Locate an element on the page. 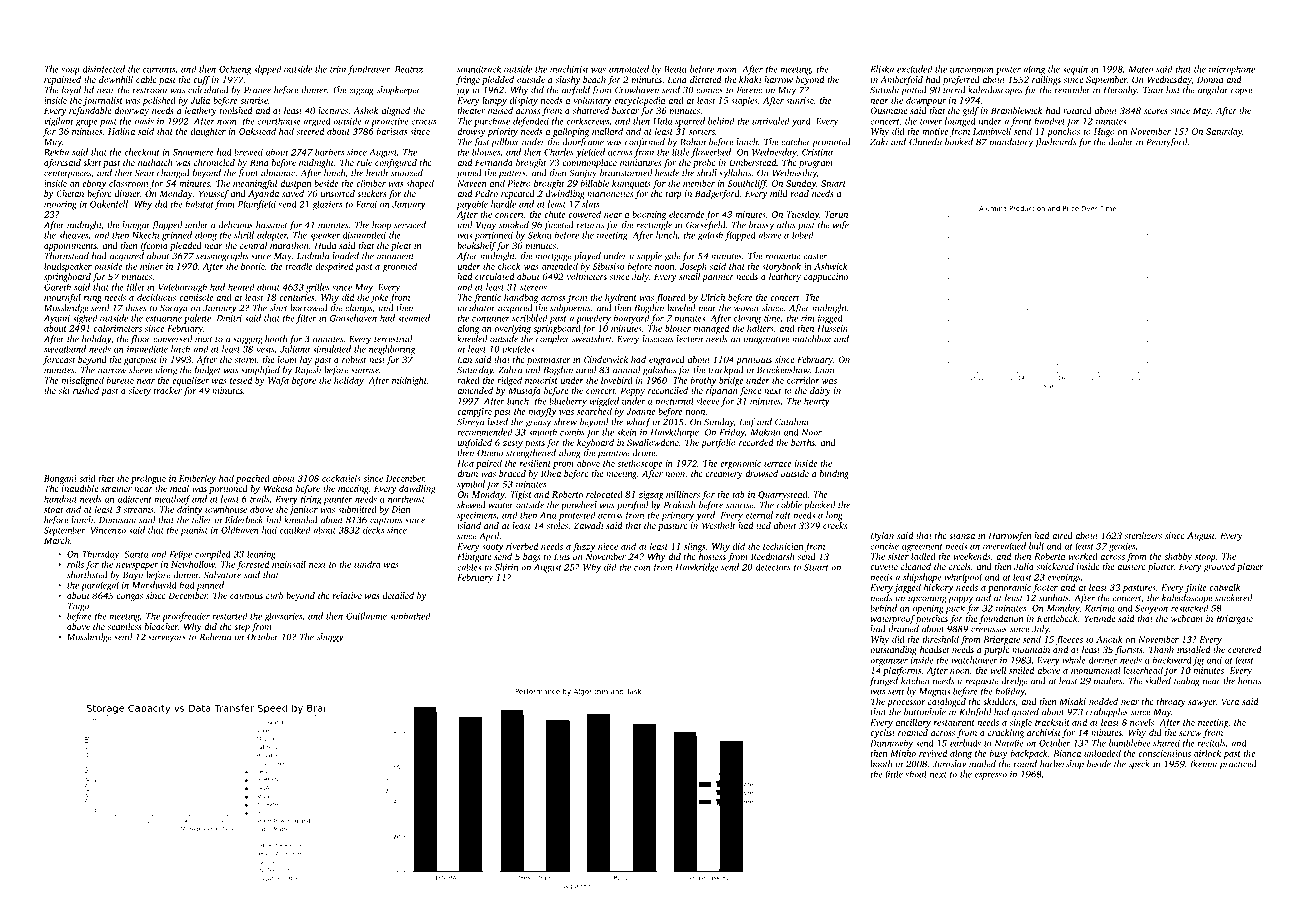 The image size is (1308, 924). espresso is located at coordinates (991, 776).
